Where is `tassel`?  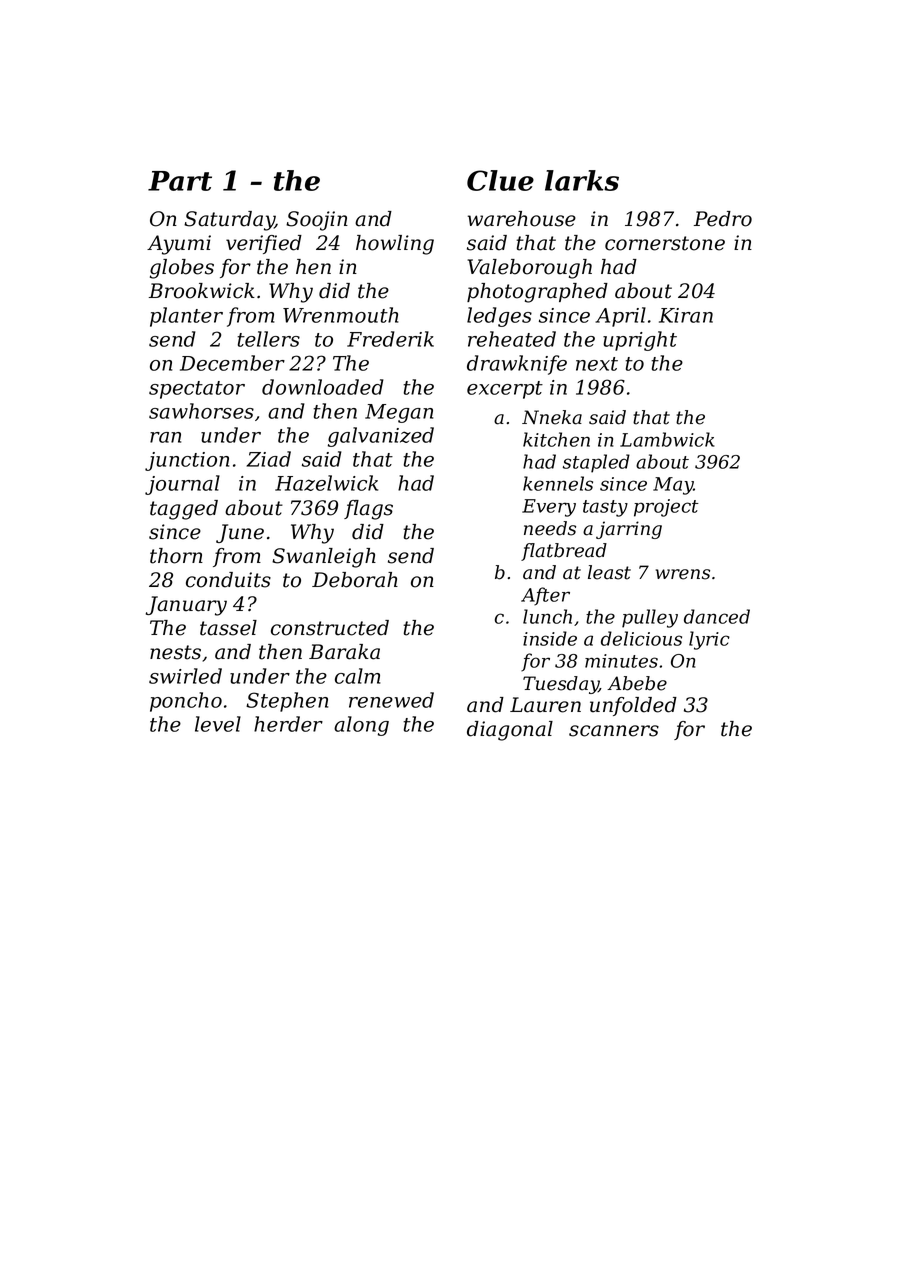 tassel is located at coordinates (228, 628).
